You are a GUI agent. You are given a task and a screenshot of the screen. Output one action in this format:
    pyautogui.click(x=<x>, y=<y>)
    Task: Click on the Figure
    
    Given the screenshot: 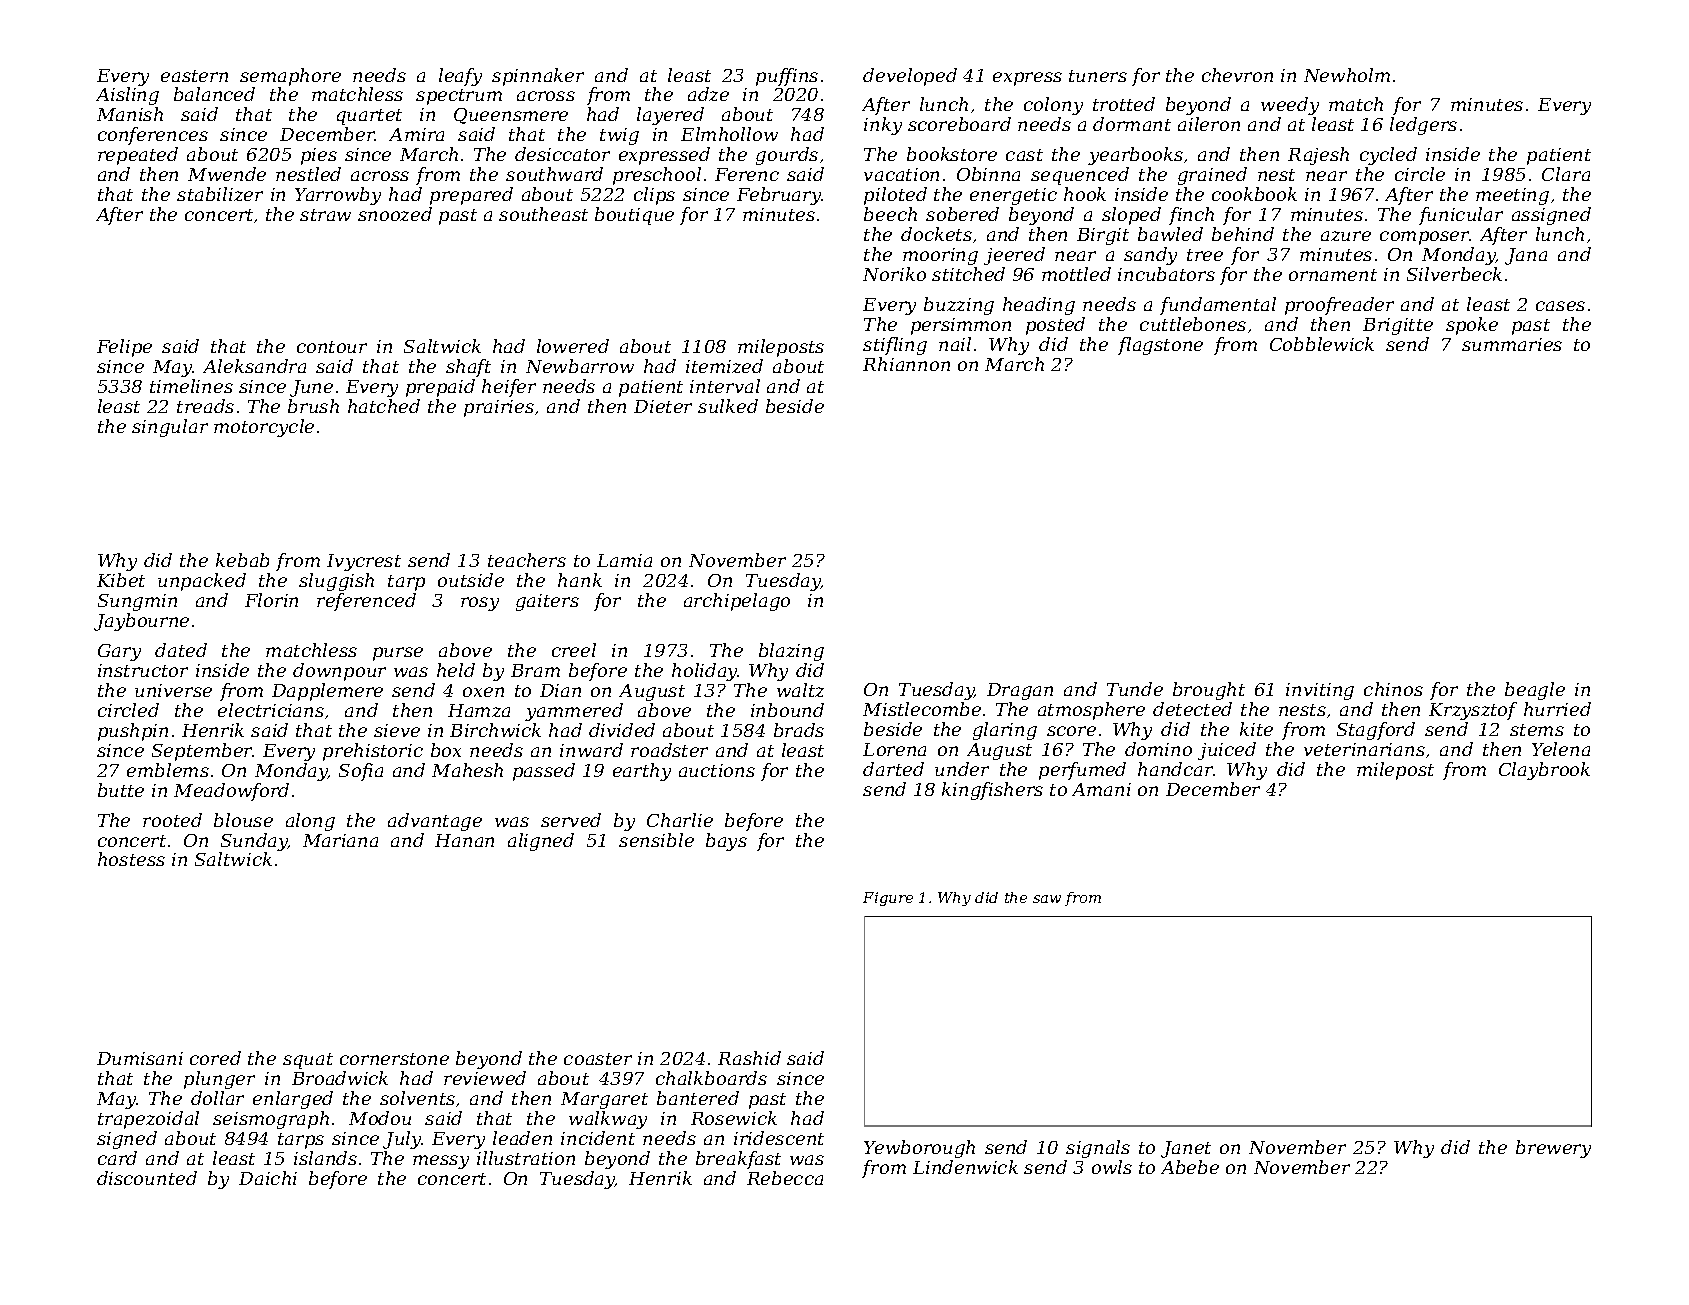 What is the action you would take?
    pyautogui.click(x=888, y=899)
